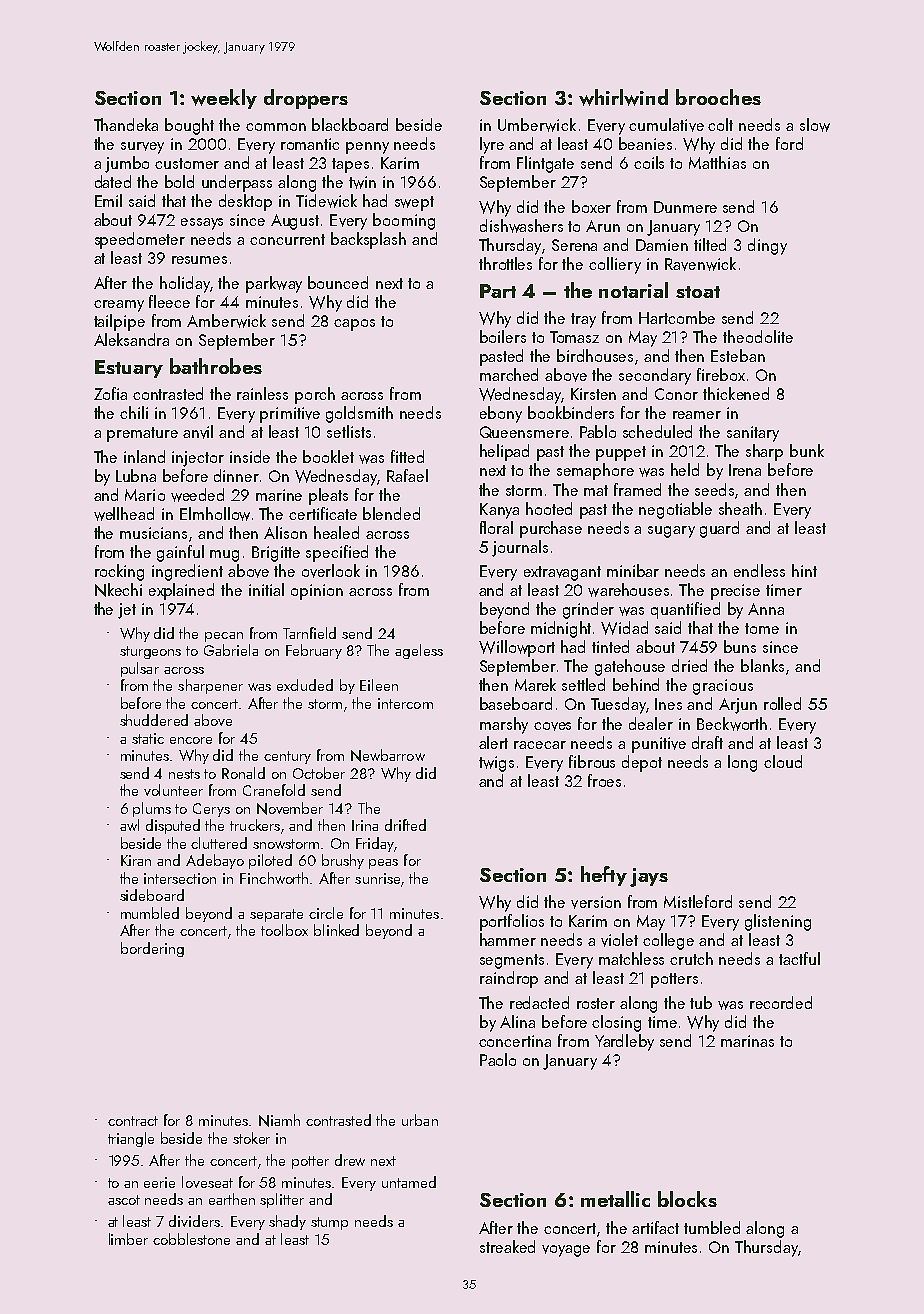 This screenshot has height=1314, width=924. What do you see at coordinates (306, 99) in the screenshot?
I see `droppers` at bounding box center [306, 99].
